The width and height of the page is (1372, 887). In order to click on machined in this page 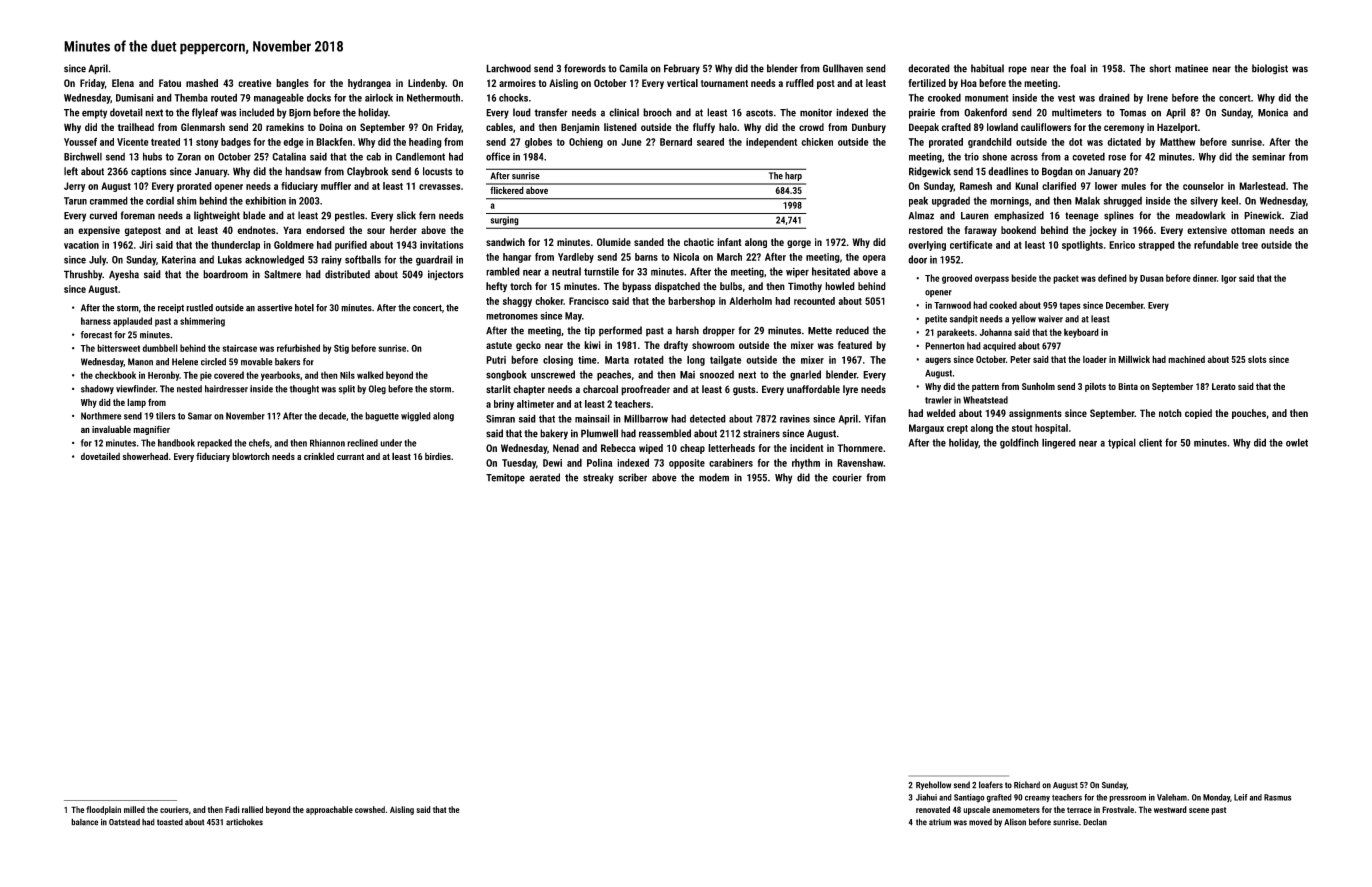, I will do `click(1186, 359)`.
